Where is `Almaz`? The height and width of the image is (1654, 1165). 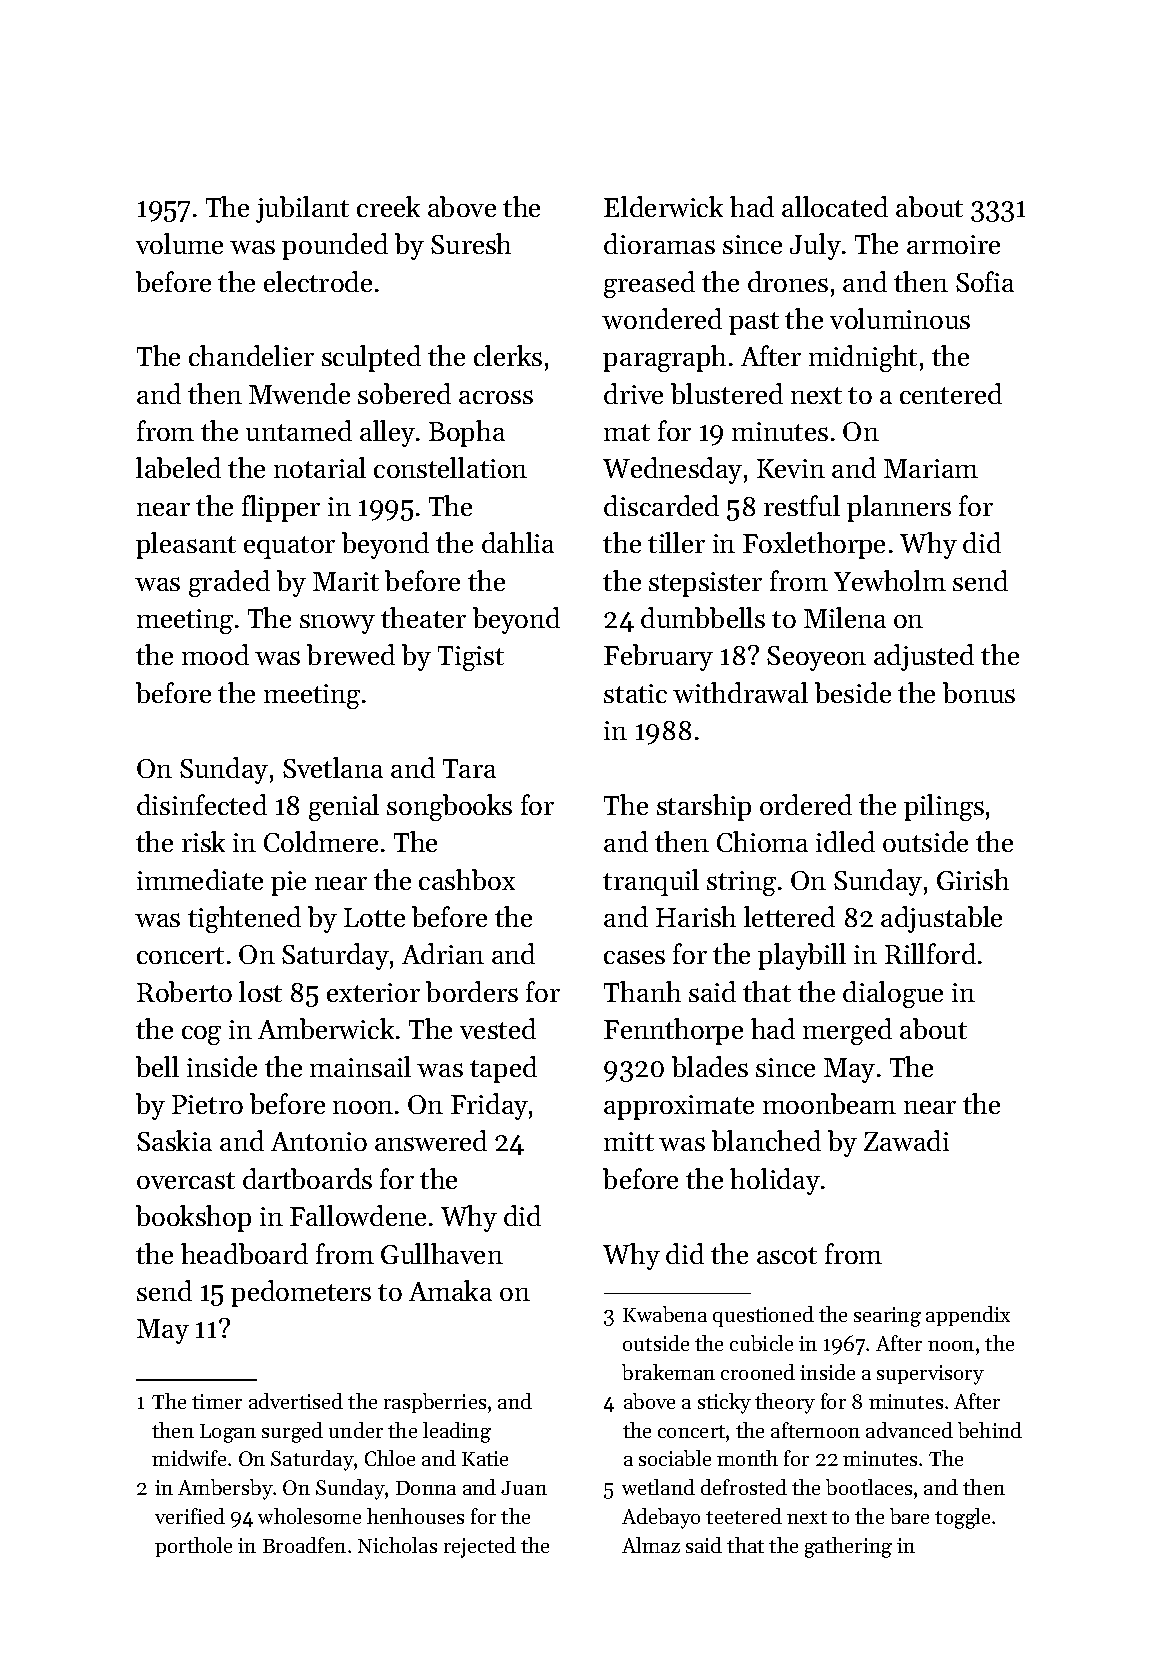 Almaz is located at coordinates (651, 1545).
